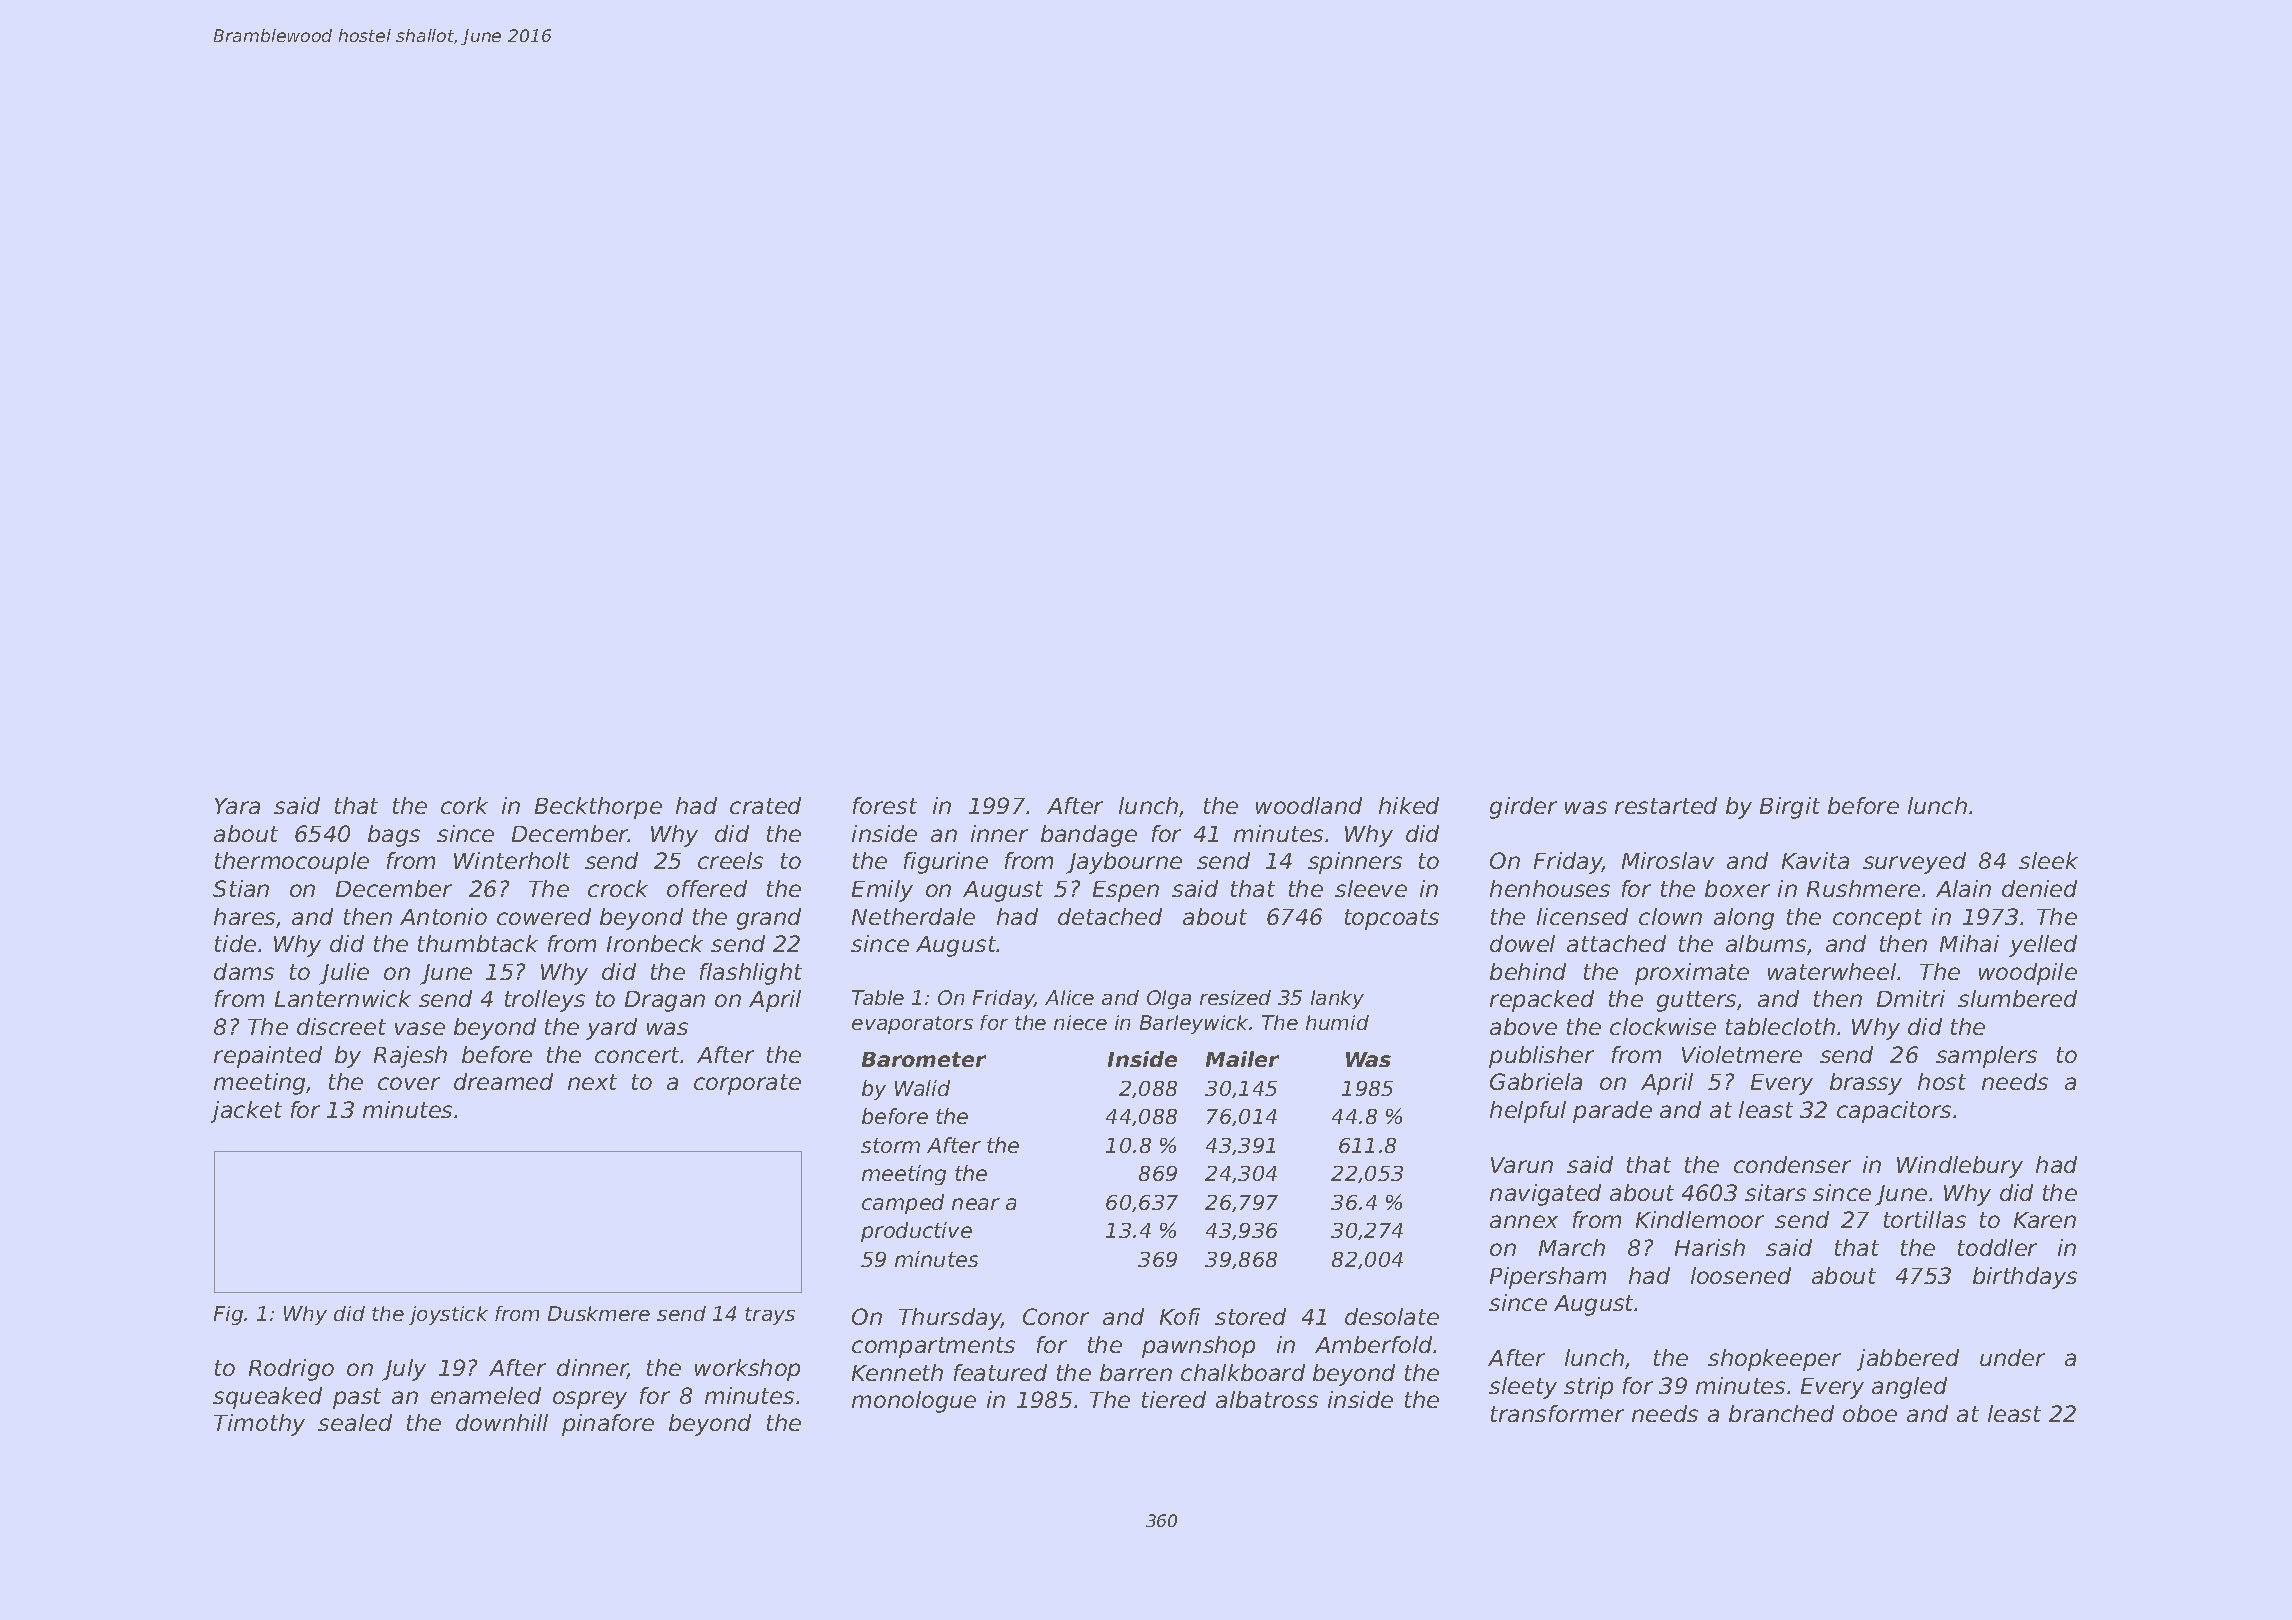  Describe the element at coordinates (976, 1204) in the screenshot. I see `near` at that location.
